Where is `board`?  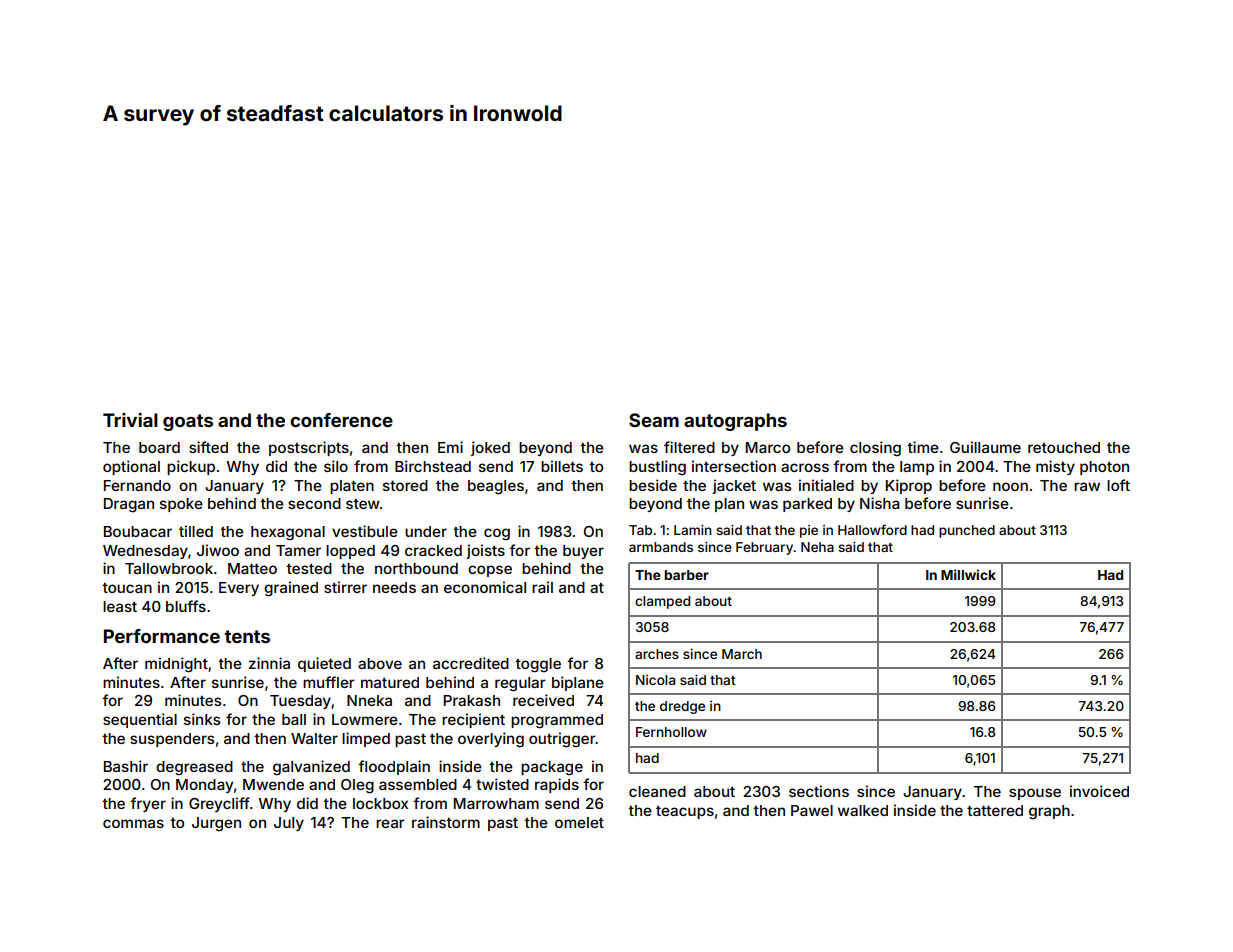 board is located at coordinates (159, 447).
